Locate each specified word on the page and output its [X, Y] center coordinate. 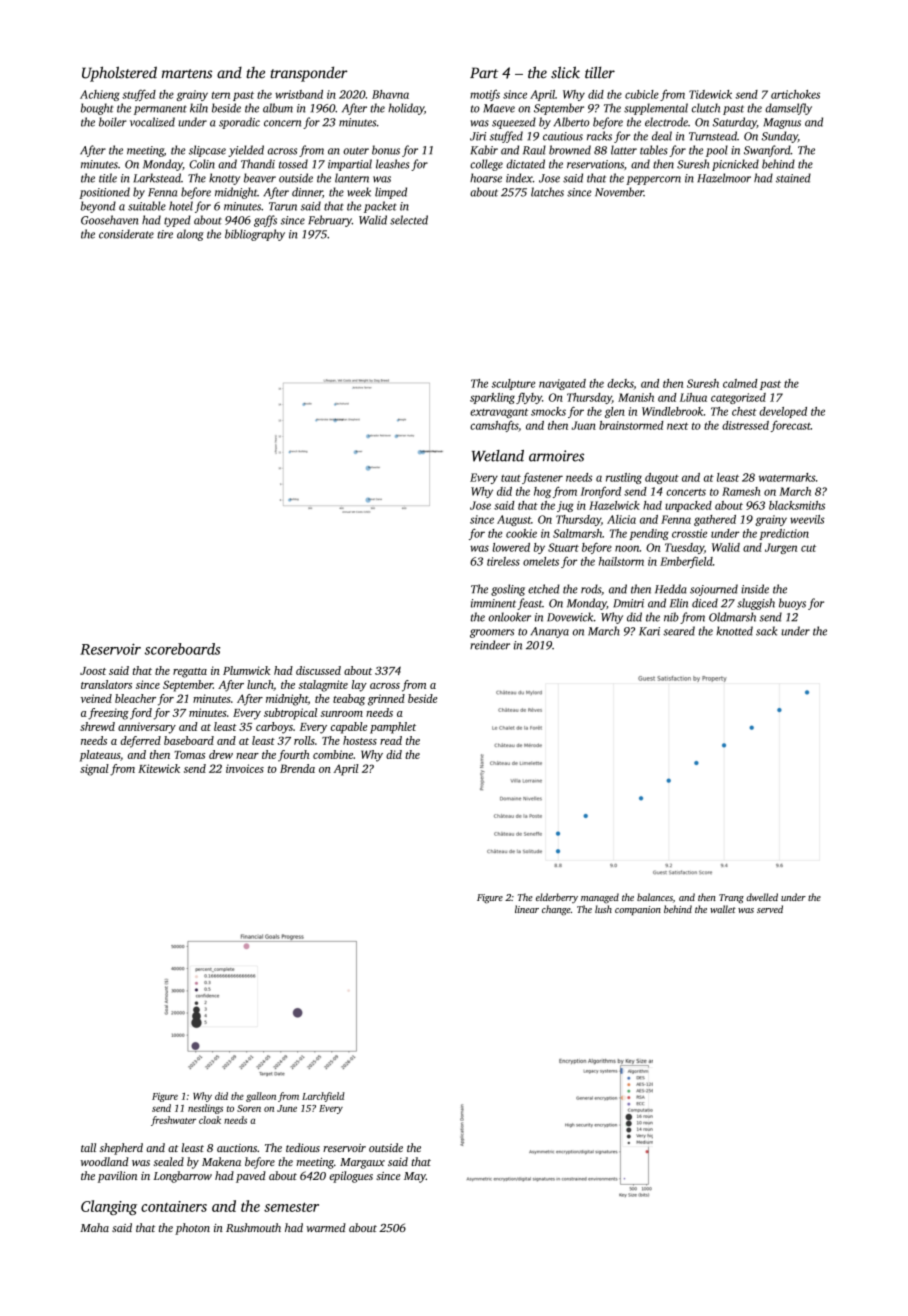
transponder [309, 74]
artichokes [795, 94]
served [770, 909]
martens [187, 74]
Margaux [362, 1163]
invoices [245, 768]
